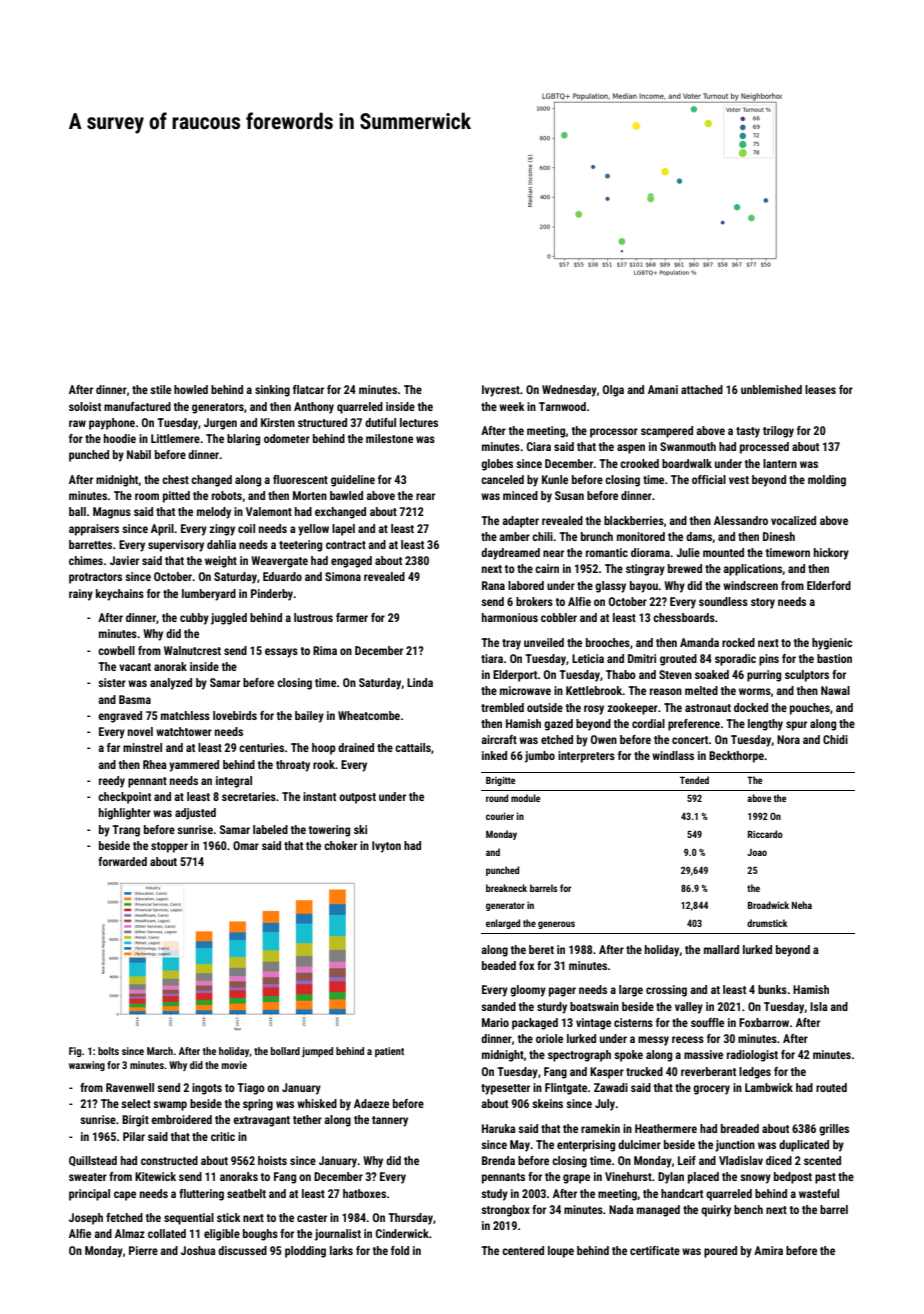 The image size is (924, 1314). I want to click on vocalized, so click(793, 520).
